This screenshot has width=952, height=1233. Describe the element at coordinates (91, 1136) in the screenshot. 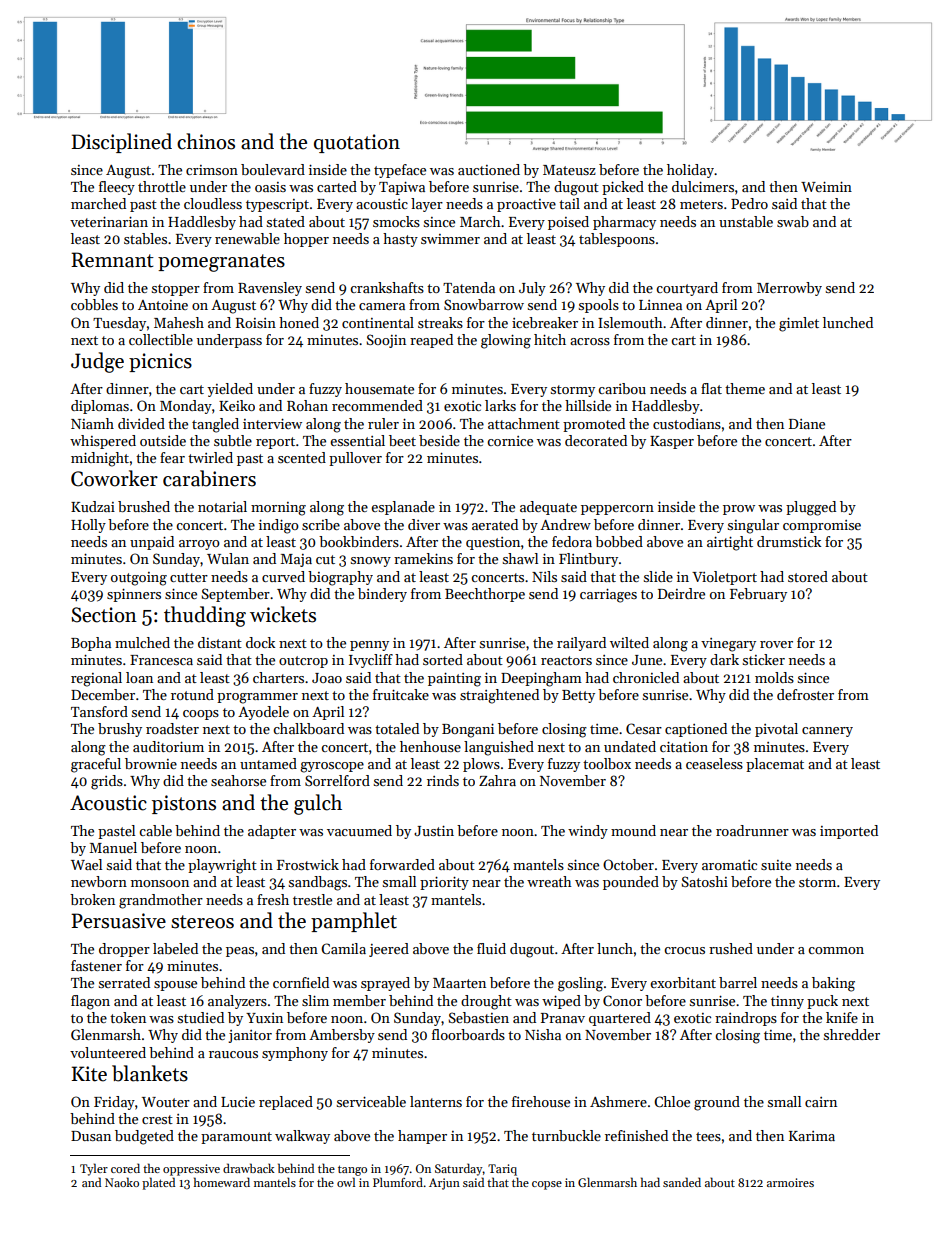

I see `Dusan` at that location.
